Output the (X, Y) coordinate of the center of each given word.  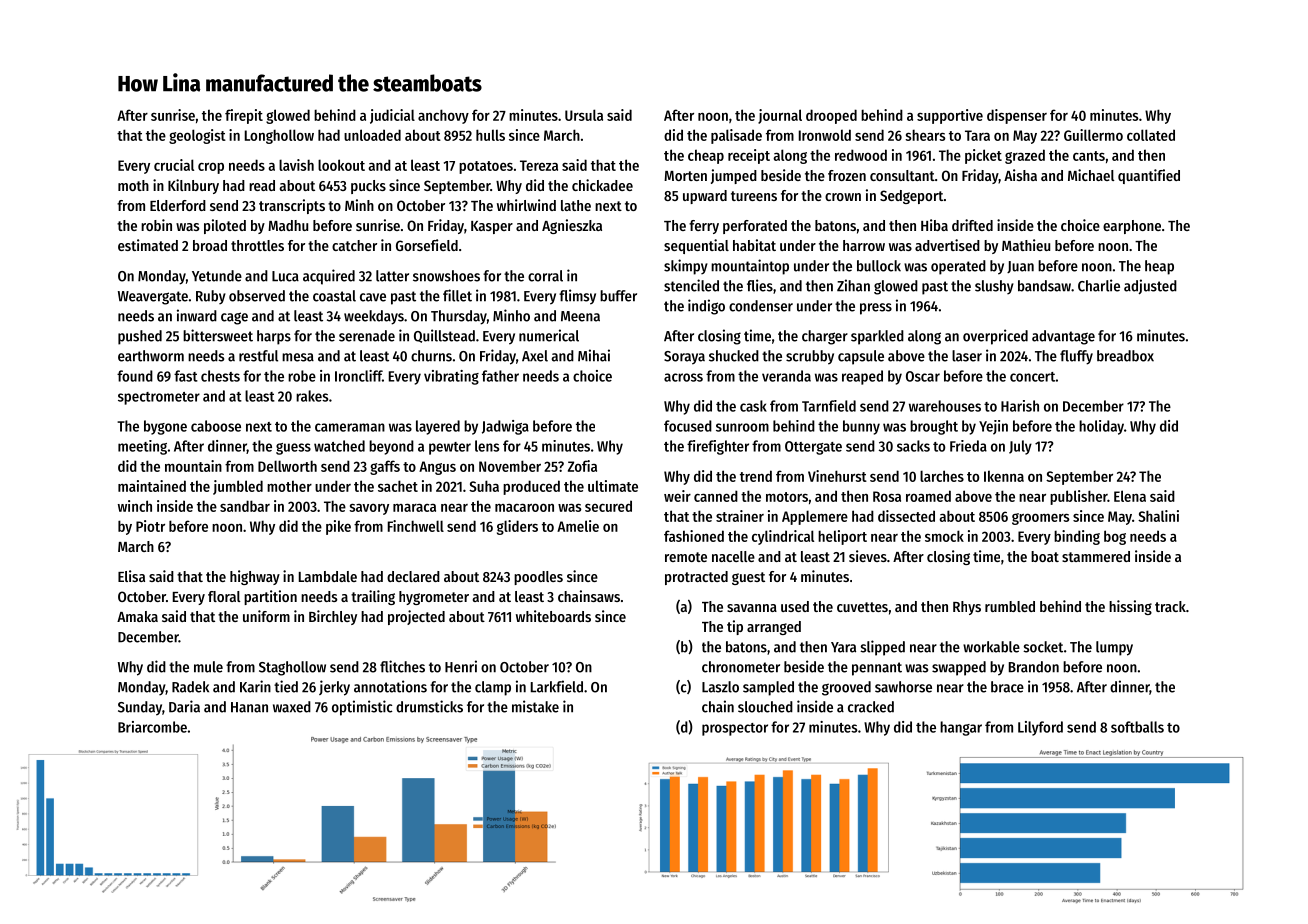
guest (748, 578)
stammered (1096, 556)
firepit (244, 116)
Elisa (131, 576)
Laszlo (720, 687)
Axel (535, 356)
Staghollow (292, 668)
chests (220, 376)
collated (1151, 135)
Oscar (923, 376)
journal (780, 116)
